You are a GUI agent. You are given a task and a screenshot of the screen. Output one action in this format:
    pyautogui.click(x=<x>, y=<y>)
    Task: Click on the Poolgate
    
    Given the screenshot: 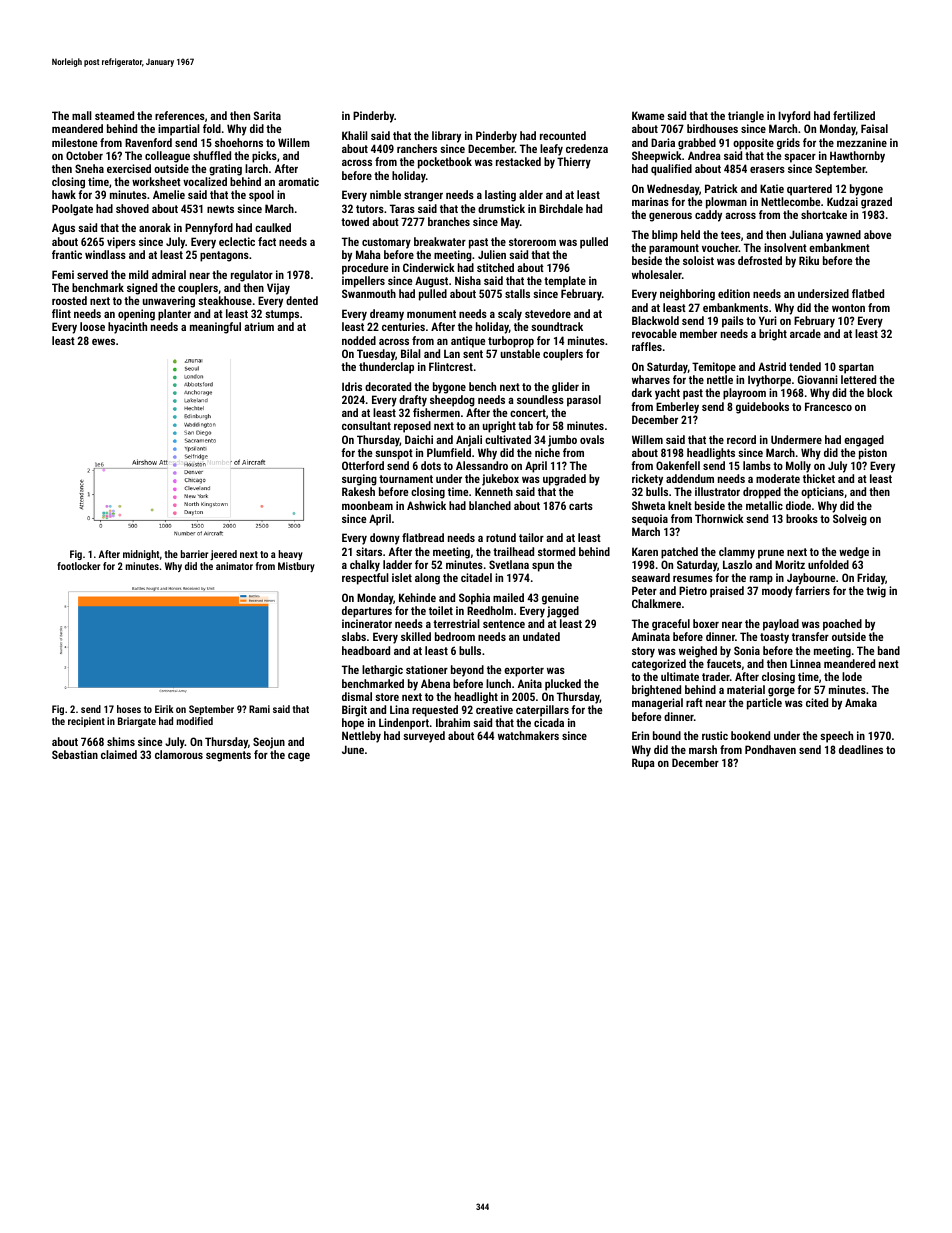 What is the action you would take?
    pyautogui.click(x=72, y=210)
